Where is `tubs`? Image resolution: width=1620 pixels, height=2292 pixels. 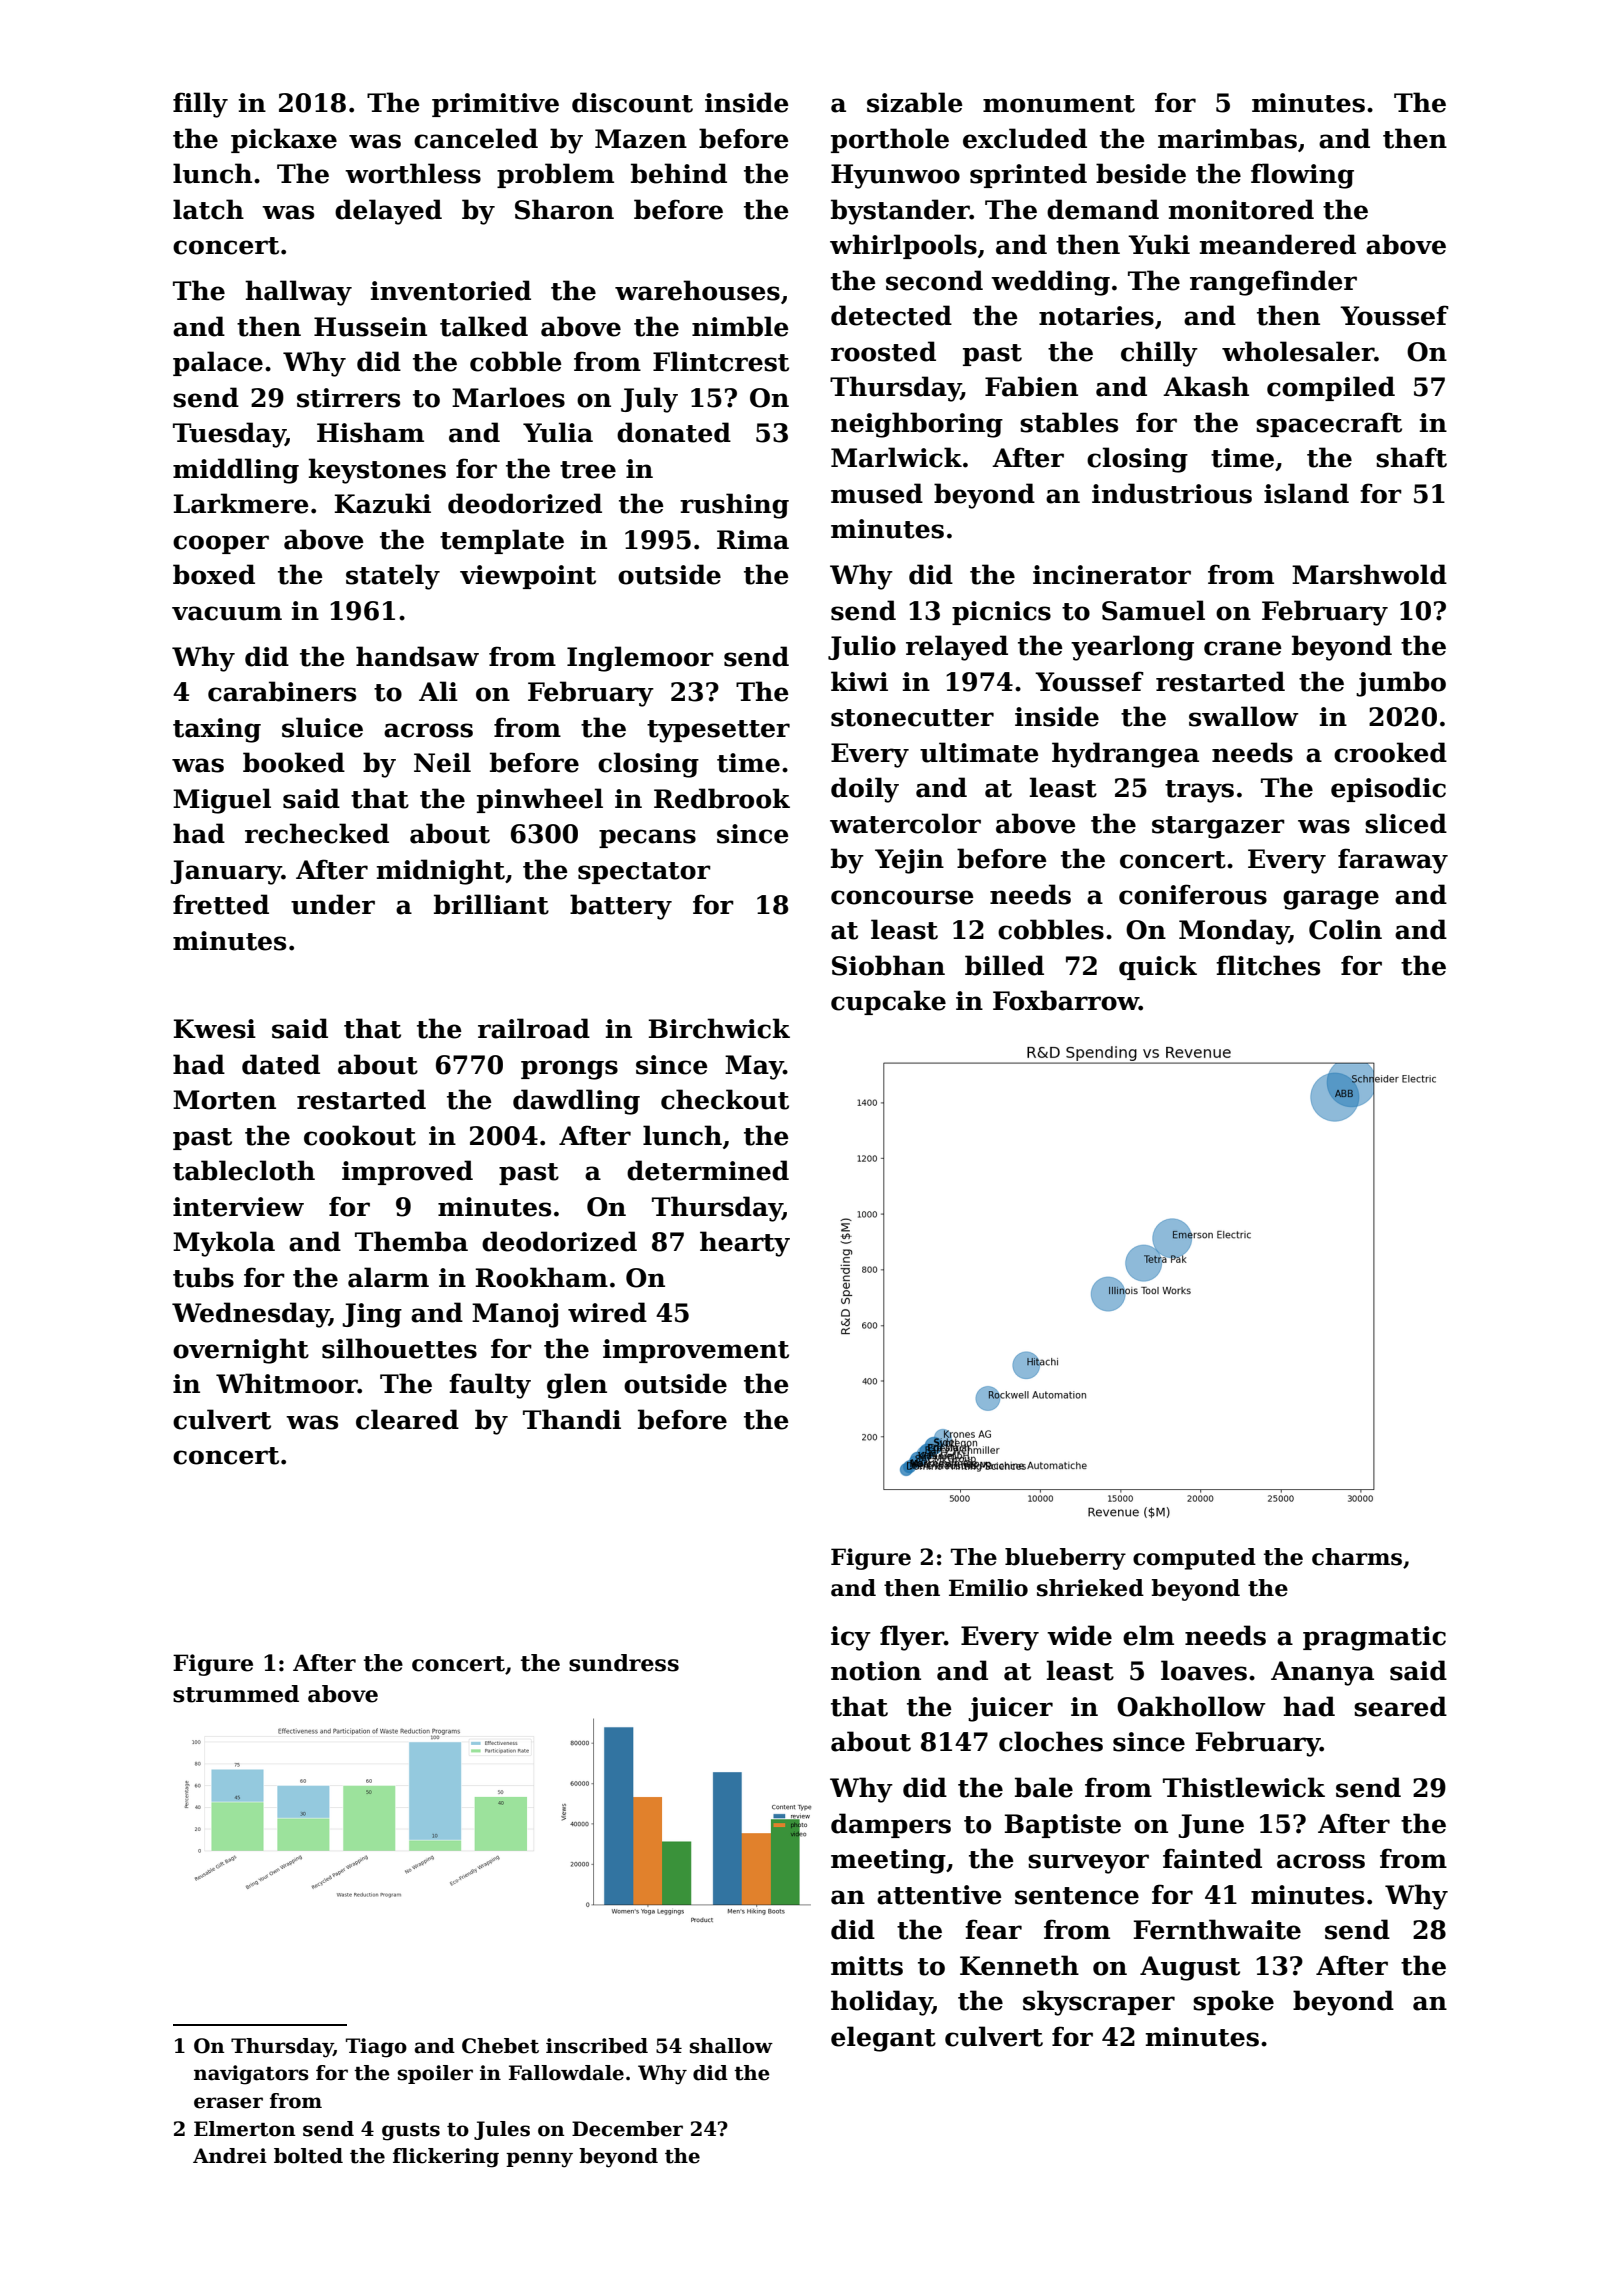
tubs is located at coordinates (203, 1277).
